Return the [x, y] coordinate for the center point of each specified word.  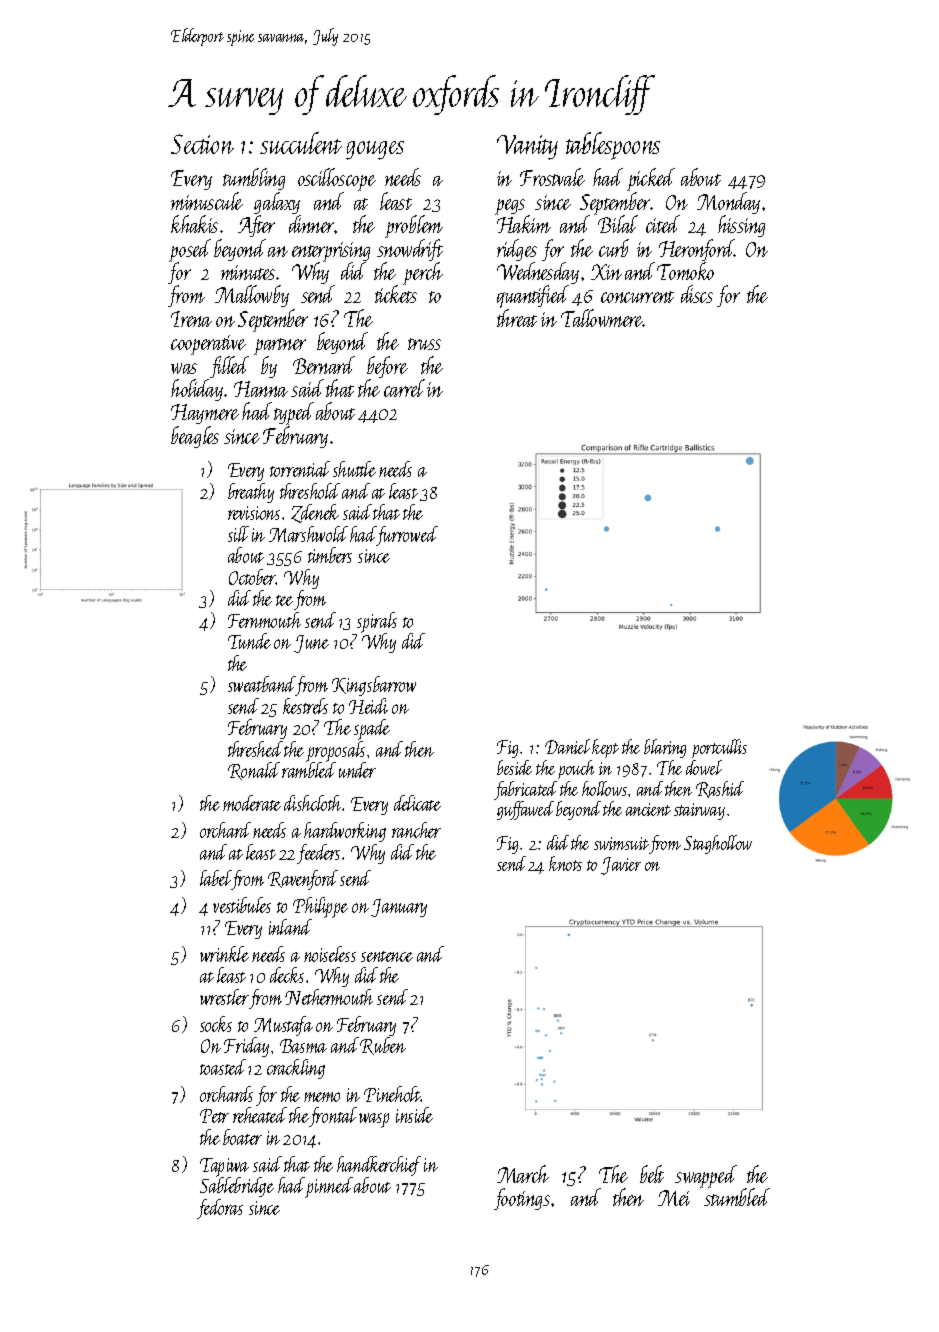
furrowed [407, 536]
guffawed [525, 810]
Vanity [527, 147]
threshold [310, 491]
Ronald [254, 771]
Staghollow [718, 844]
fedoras [220, 1209]
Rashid [720, 789]
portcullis [719, 748]
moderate [252, 803]
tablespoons [613, 146]
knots [565, 863]
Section [202, 144]
